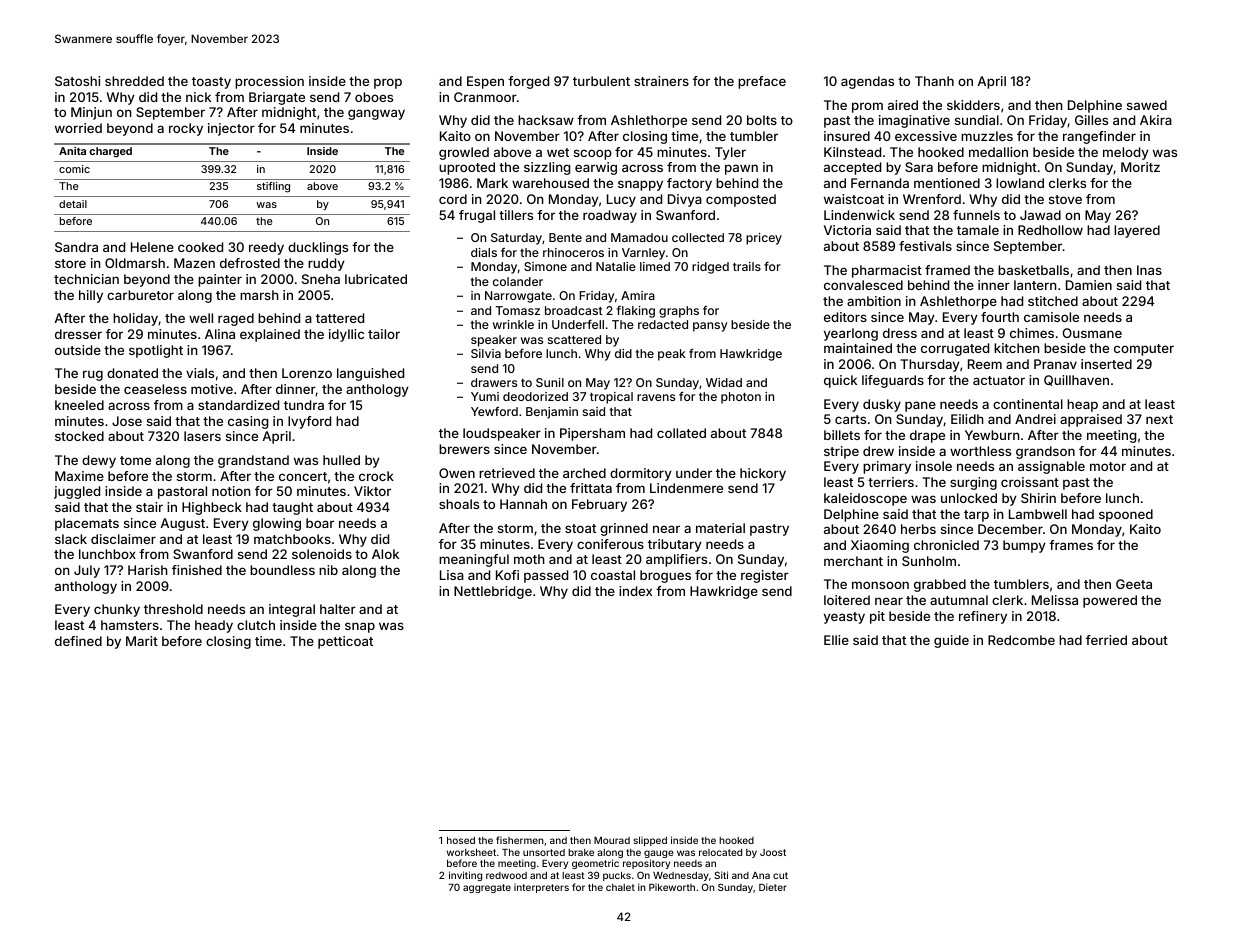  What do you see at coordinates (238, 405) in the image?
I see `standardized` at bounding box center [238, 405].
